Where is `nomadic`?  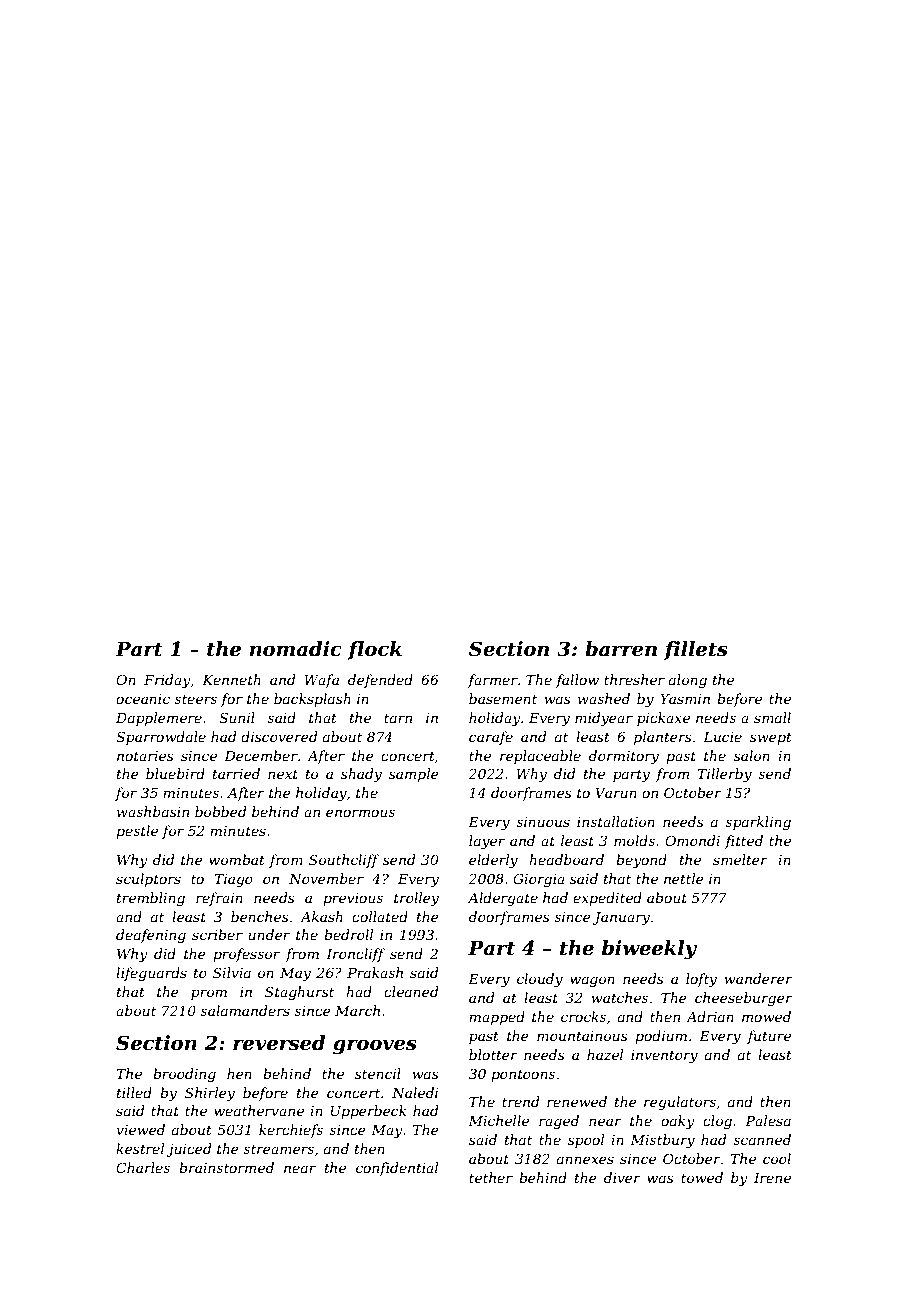
nomadic is located at coordinates (296, 649).
